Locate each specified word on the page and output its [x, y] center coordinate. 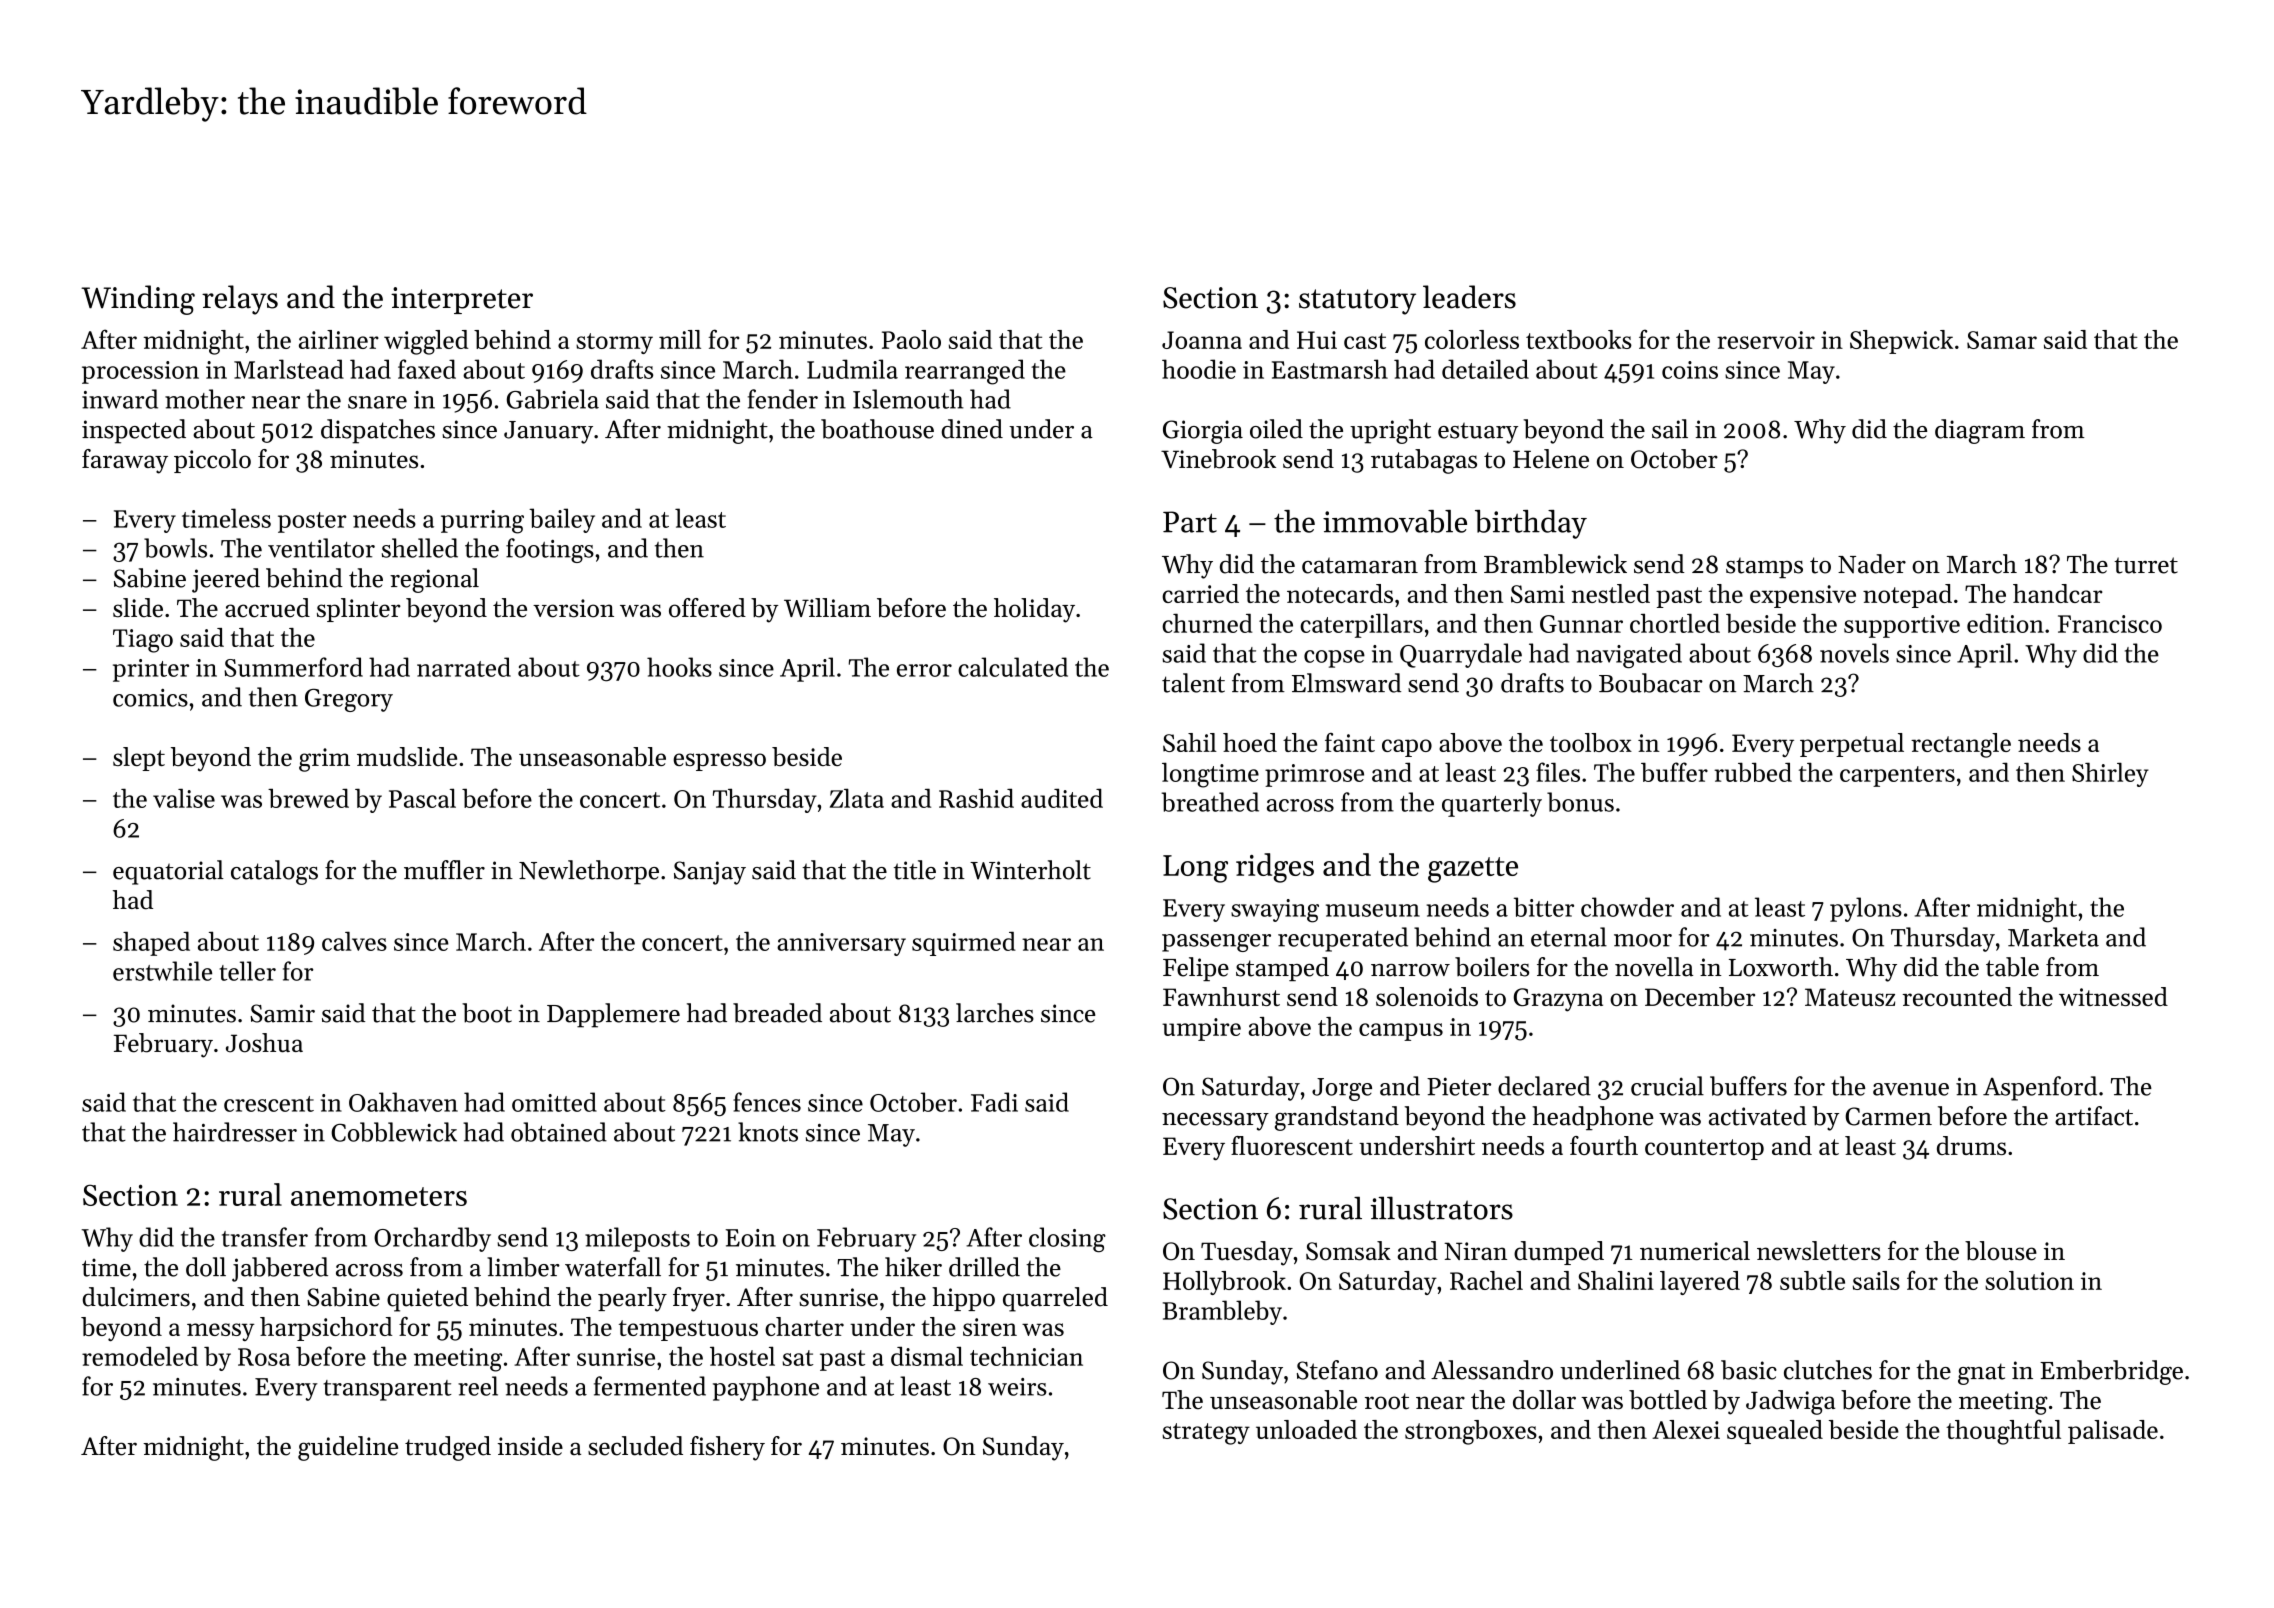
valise [184, 798]
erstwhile [162, 971]
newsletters [1819, 1251]
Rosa [264, 1357]
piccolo [212, 461]
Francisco [2110, 624]
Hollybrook [1224, 1283]
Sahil [1190, 742]
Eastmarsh [1330, 369]
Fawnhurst [1221, 996]
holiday [1034, 610]
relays [240, 300]
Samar [2002, 340]
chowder [1627, 907]
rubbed [1753, 772]
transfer [265, 1237]
